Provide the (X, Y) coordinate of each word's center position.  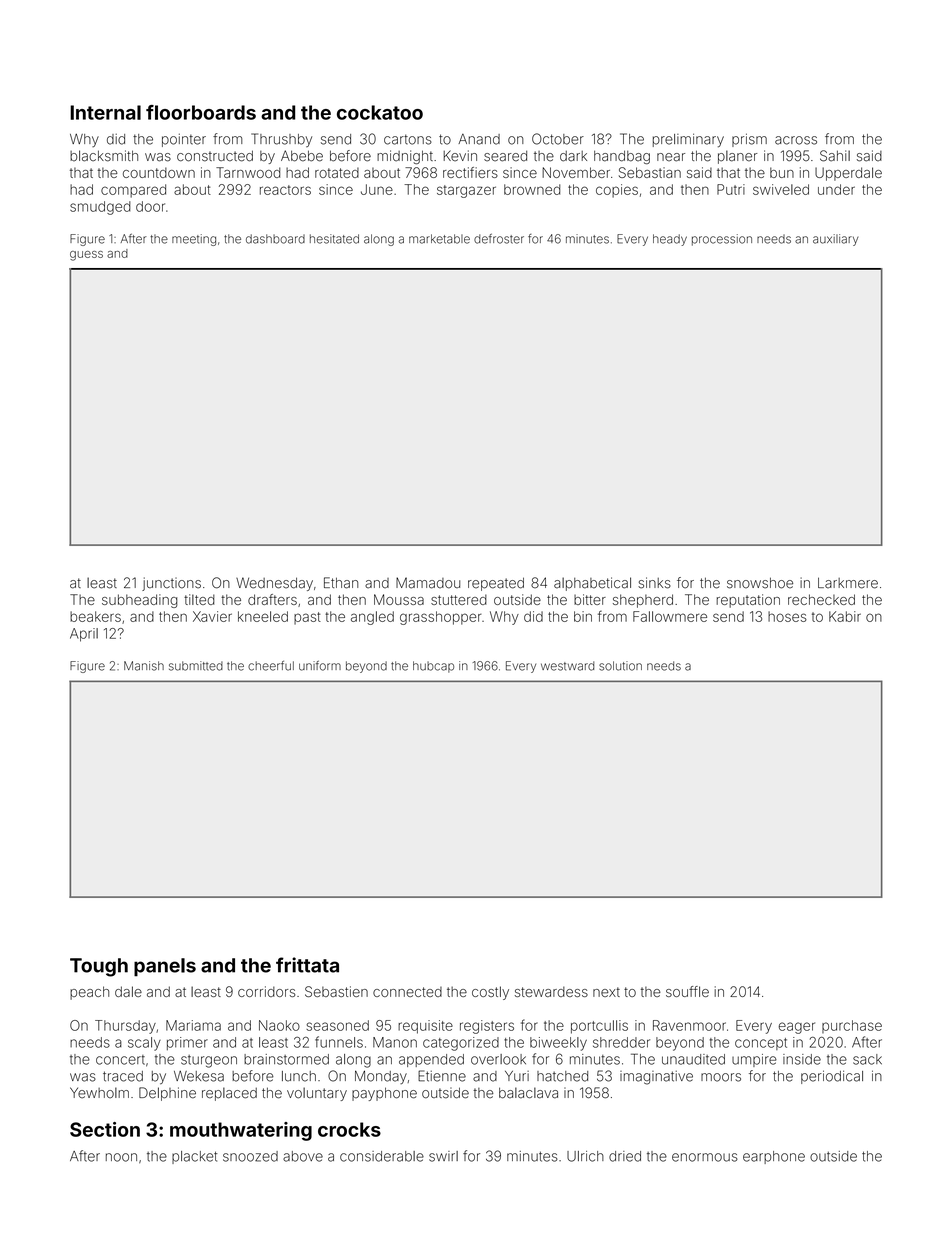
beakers (95, 616)
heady (670, 240)
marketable (439, 239)
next (606, 992)
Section (105, 1129)
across (796, 140)
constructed (215, 156)
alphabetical (592, 584)
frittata (307, 965)
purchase (852, 1026)
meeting (194, 240)
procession (722, 240)
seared (505, 156)
